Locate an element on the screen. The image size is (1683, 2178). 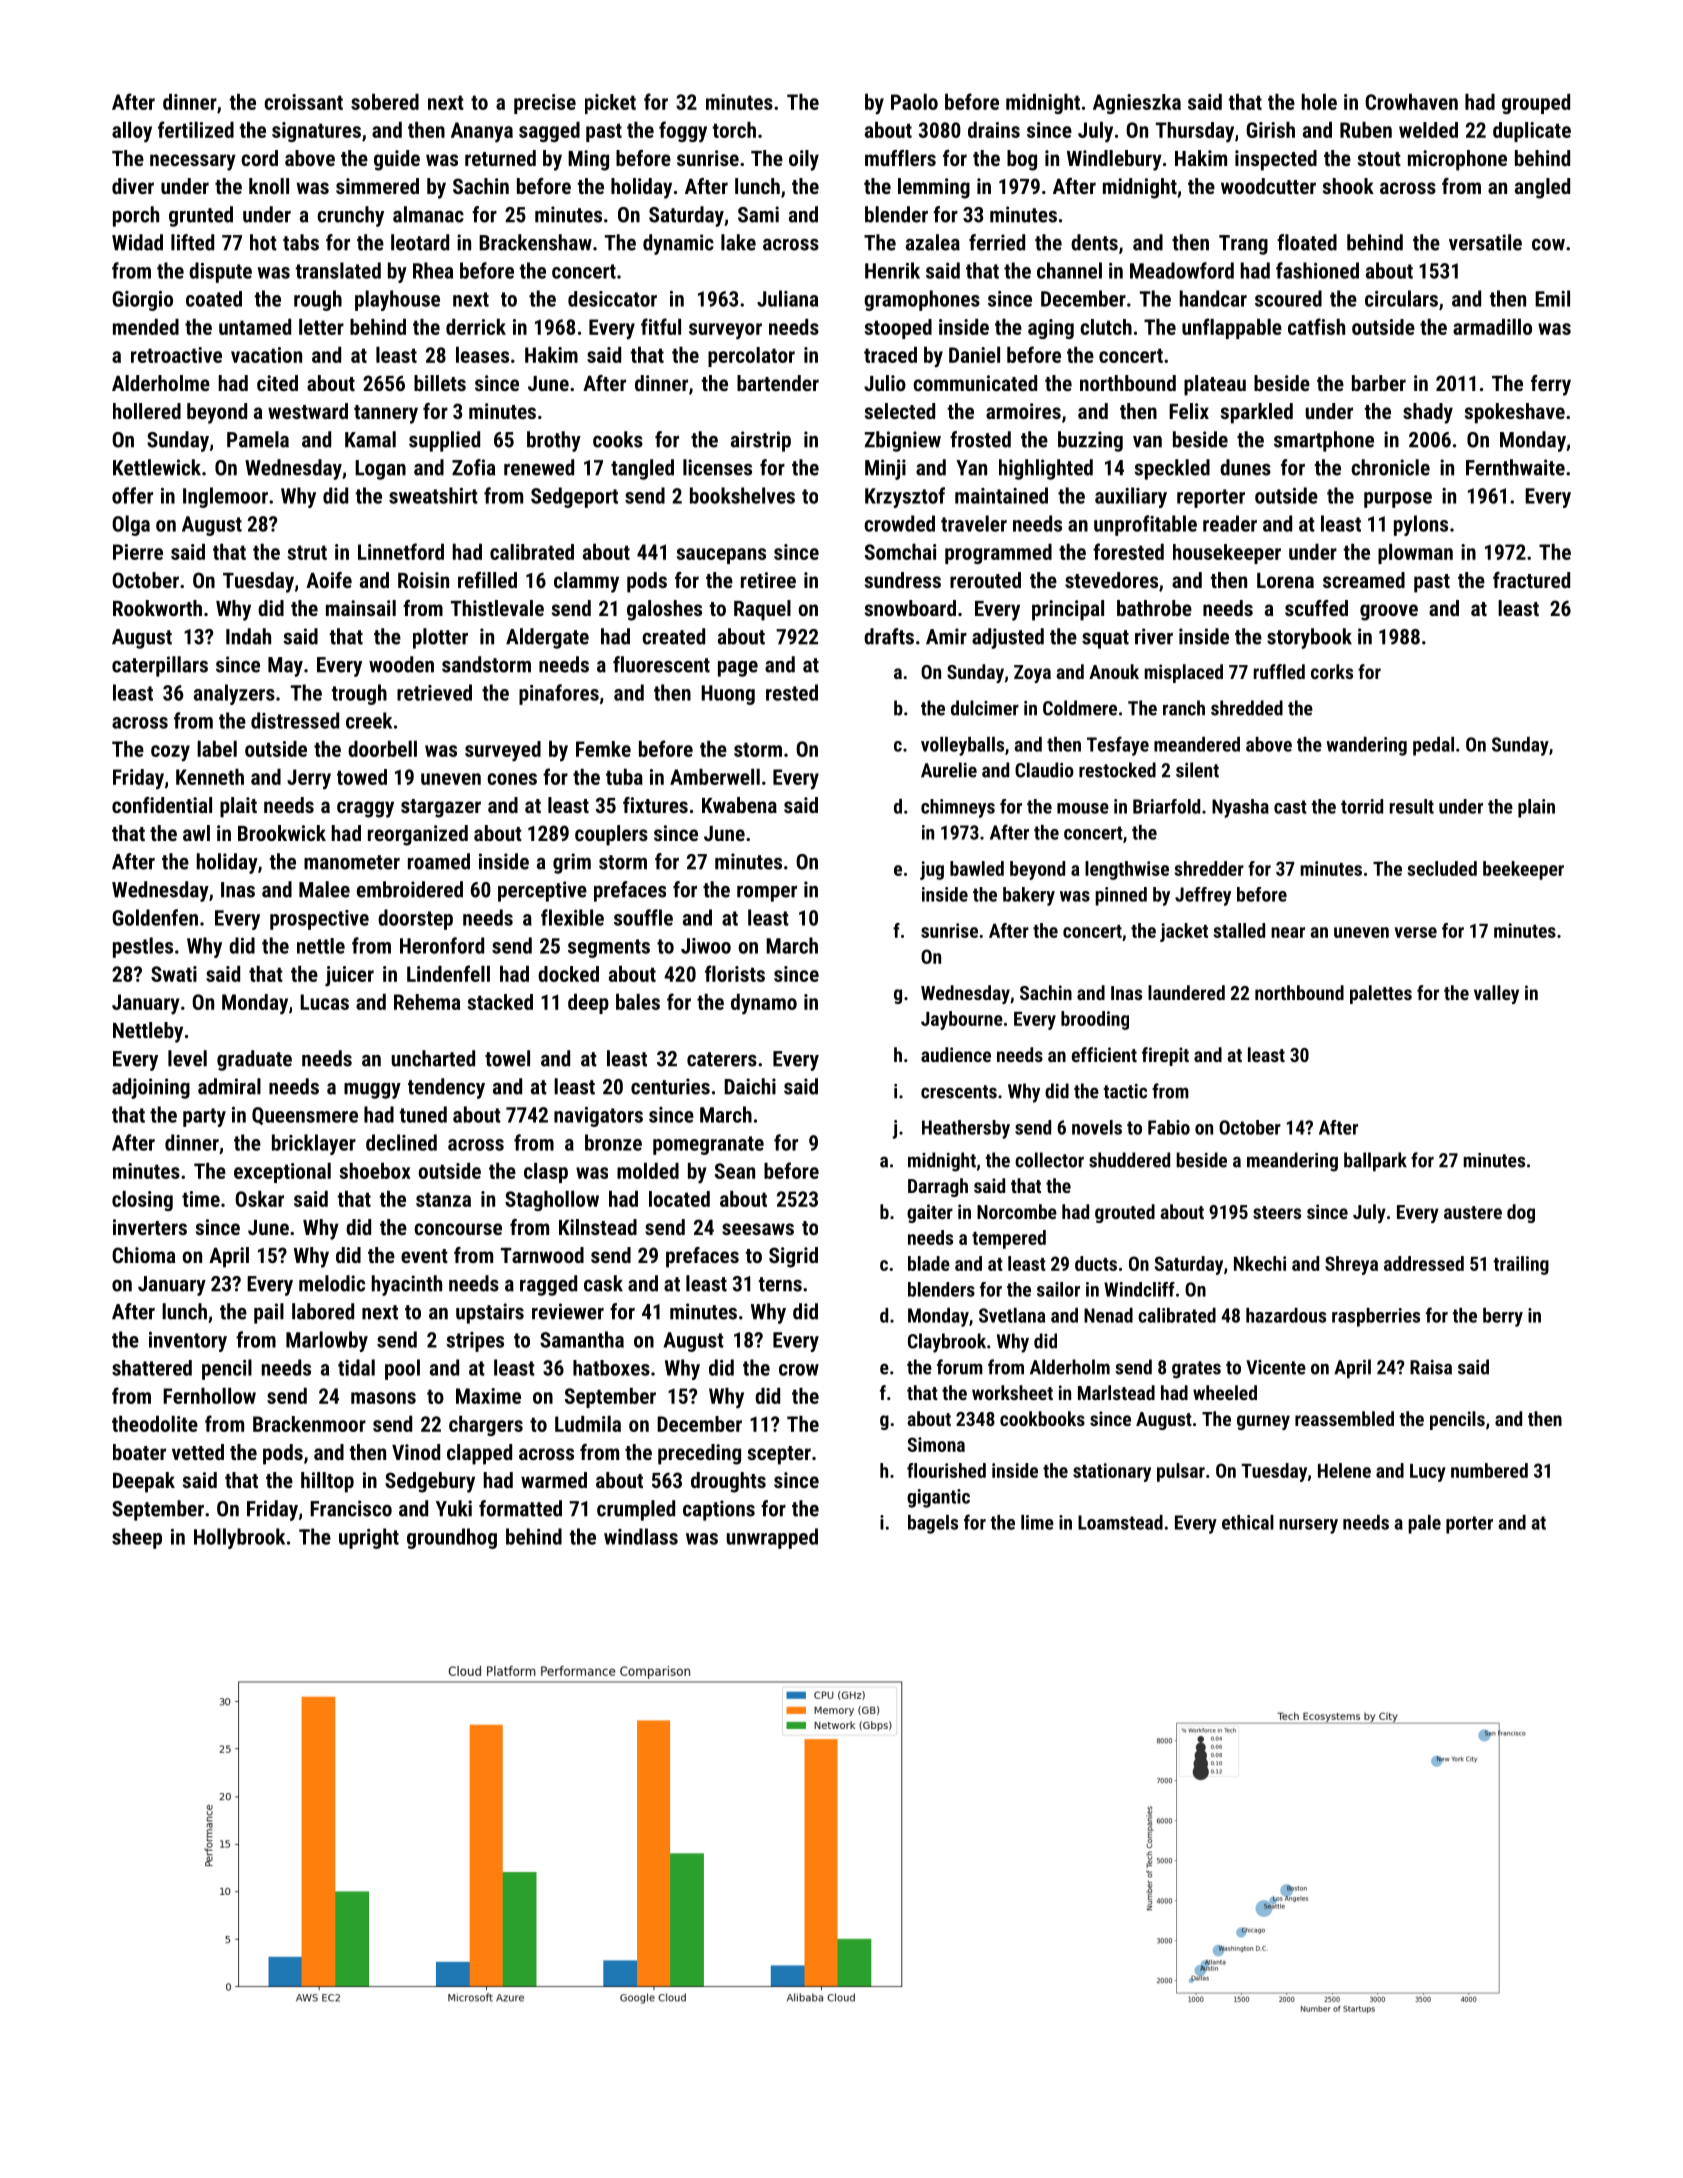
Norcombe is located at coordinates (1017, 1211).
